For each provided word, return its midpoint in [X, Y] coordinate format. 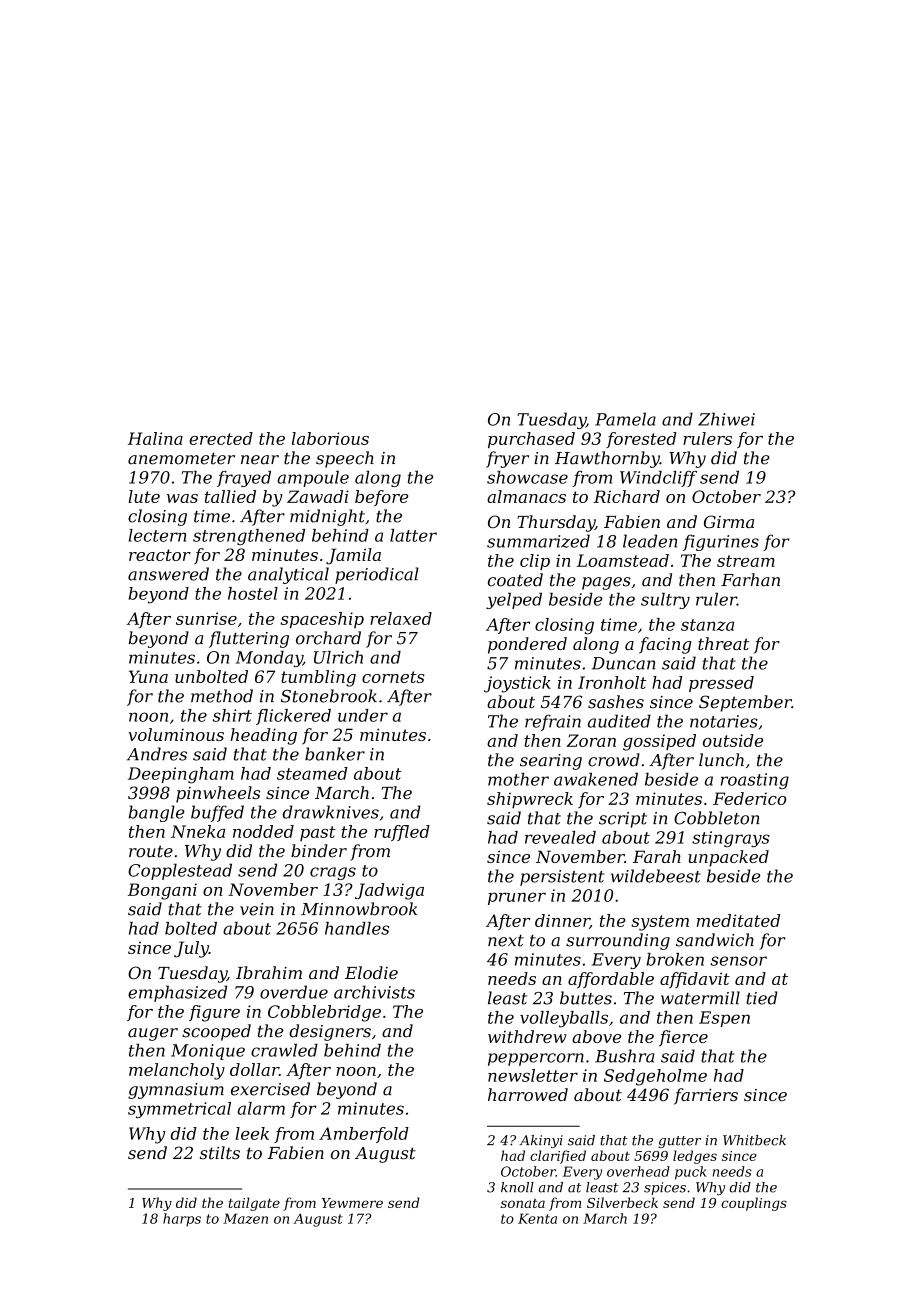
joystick [517, 684]
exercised [270, 1089]
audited [619, 721]
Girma [729, 521]
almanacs [526, 496]
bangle [157, 813]
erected [221, 438]
